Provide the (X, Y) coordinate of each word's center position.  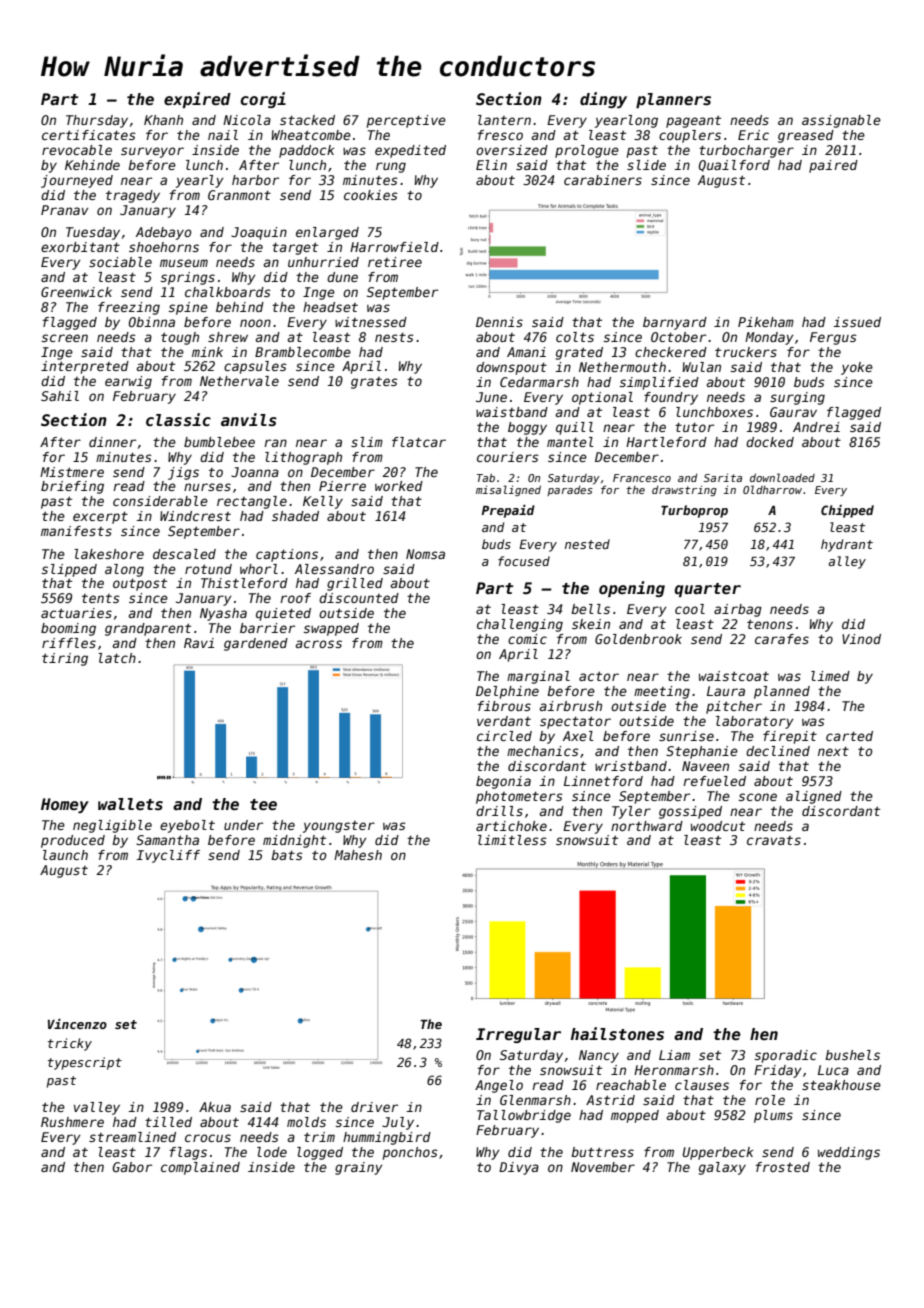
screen (65, 338)
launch (65, 855)
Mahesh (358, 855)
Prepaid (508, 511)
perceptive (406, 121)
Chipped (847, 511)
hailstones (617, 1034)
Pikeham (766, 322)
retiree (395, 262)
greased (806, 136)
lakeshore (109, 554)
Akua (215, 1107)
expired (197, 100)
